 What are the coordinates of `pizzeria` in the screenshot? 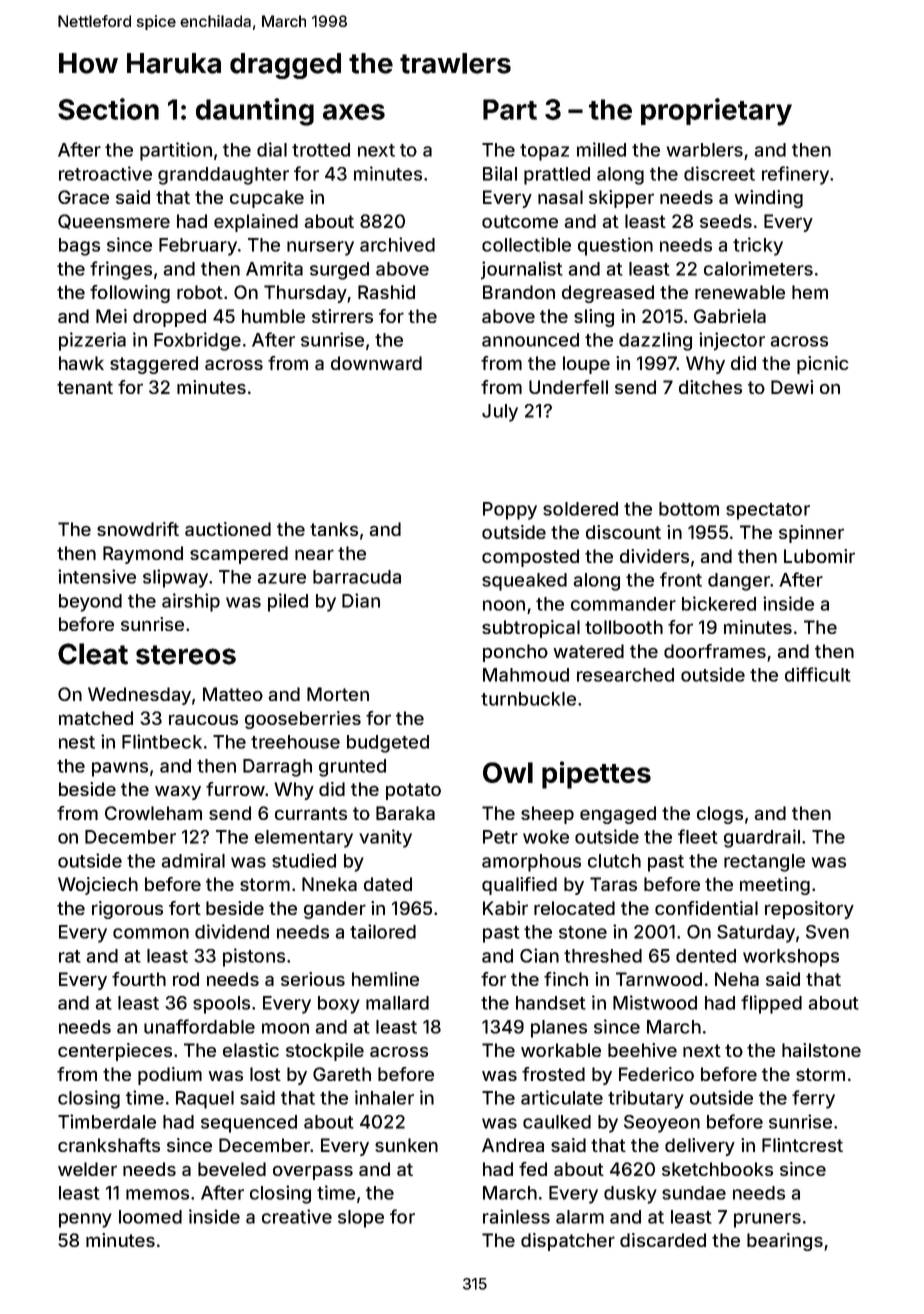 It's located at (92, 341).
